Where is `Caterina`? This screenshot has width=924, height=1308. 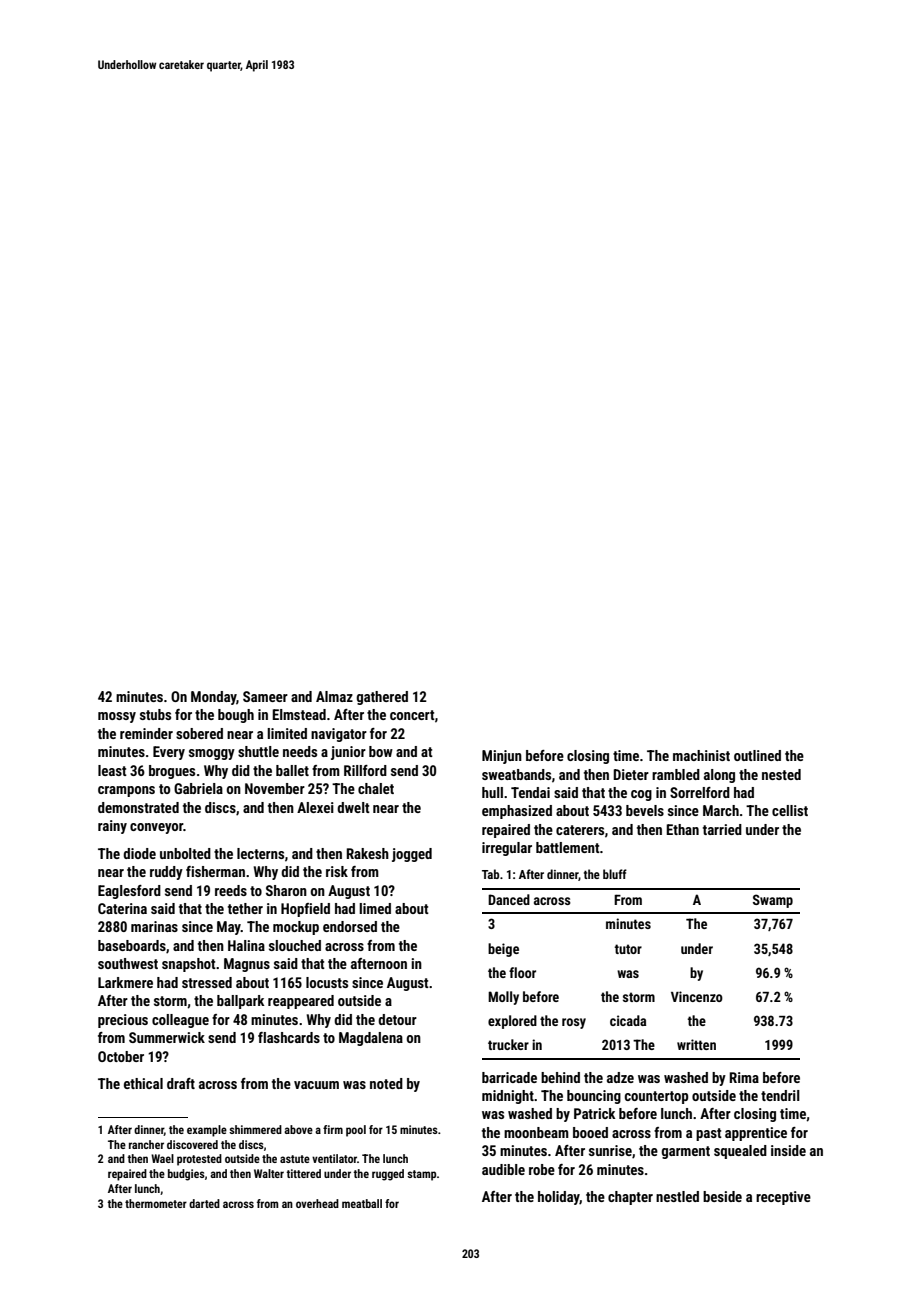
Caterina is located at coordinates (122, 908).
